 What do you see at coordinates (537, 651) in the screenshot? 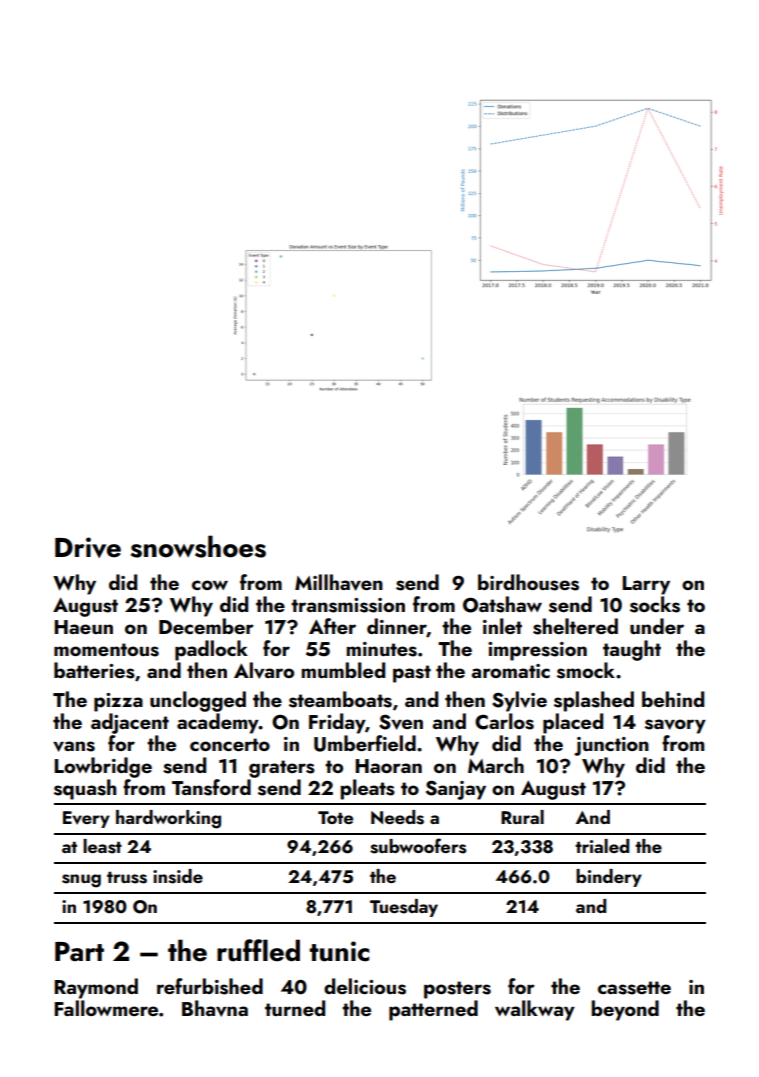
I see `impression` at bounding box center [537, 651].
